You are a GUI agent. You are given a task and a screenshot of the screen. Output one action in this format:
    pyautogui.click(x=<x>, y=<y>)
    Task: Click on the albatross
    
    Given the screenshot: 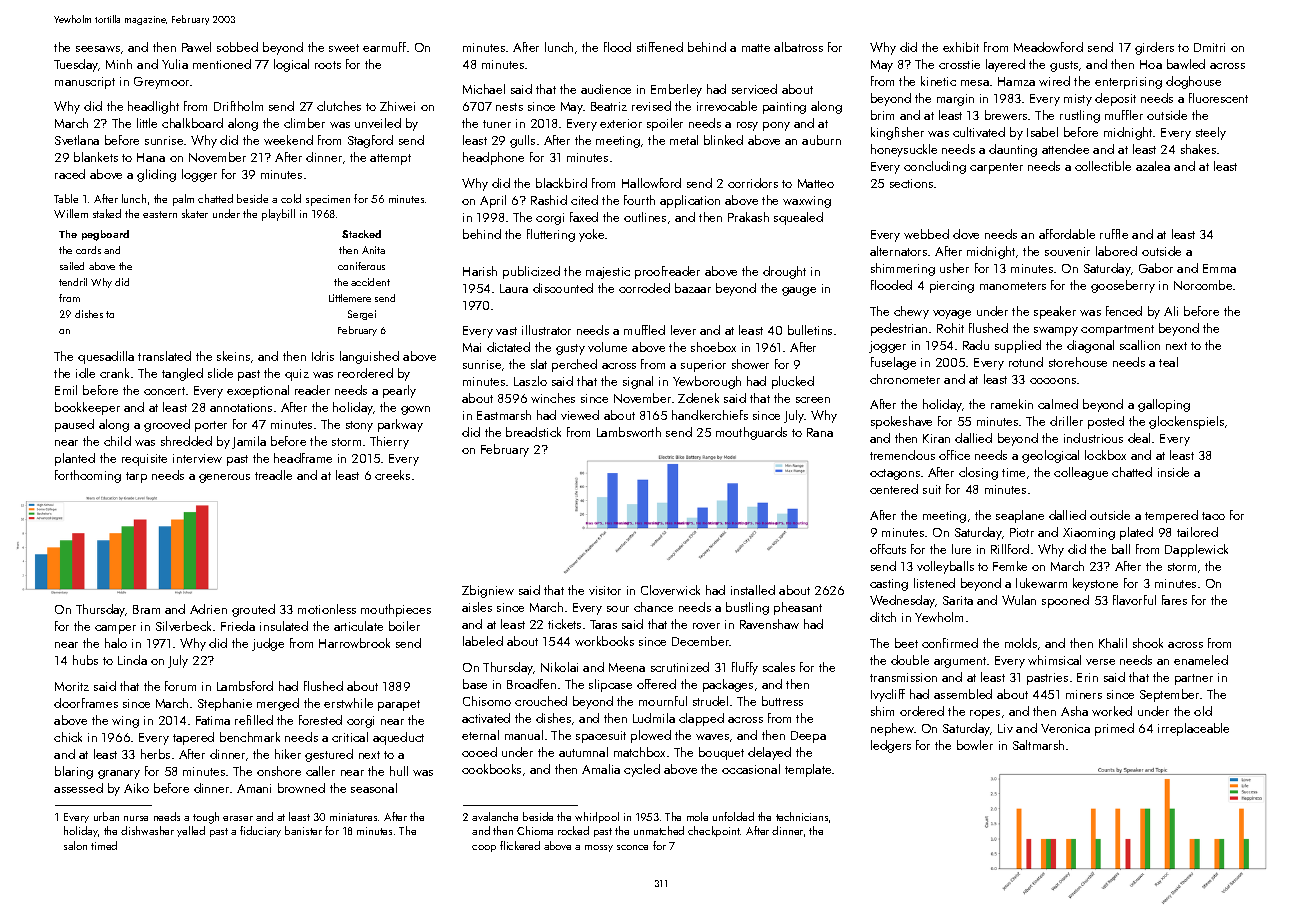 What is the action you would take?
    pyautogui.click(x=798, y=47)
